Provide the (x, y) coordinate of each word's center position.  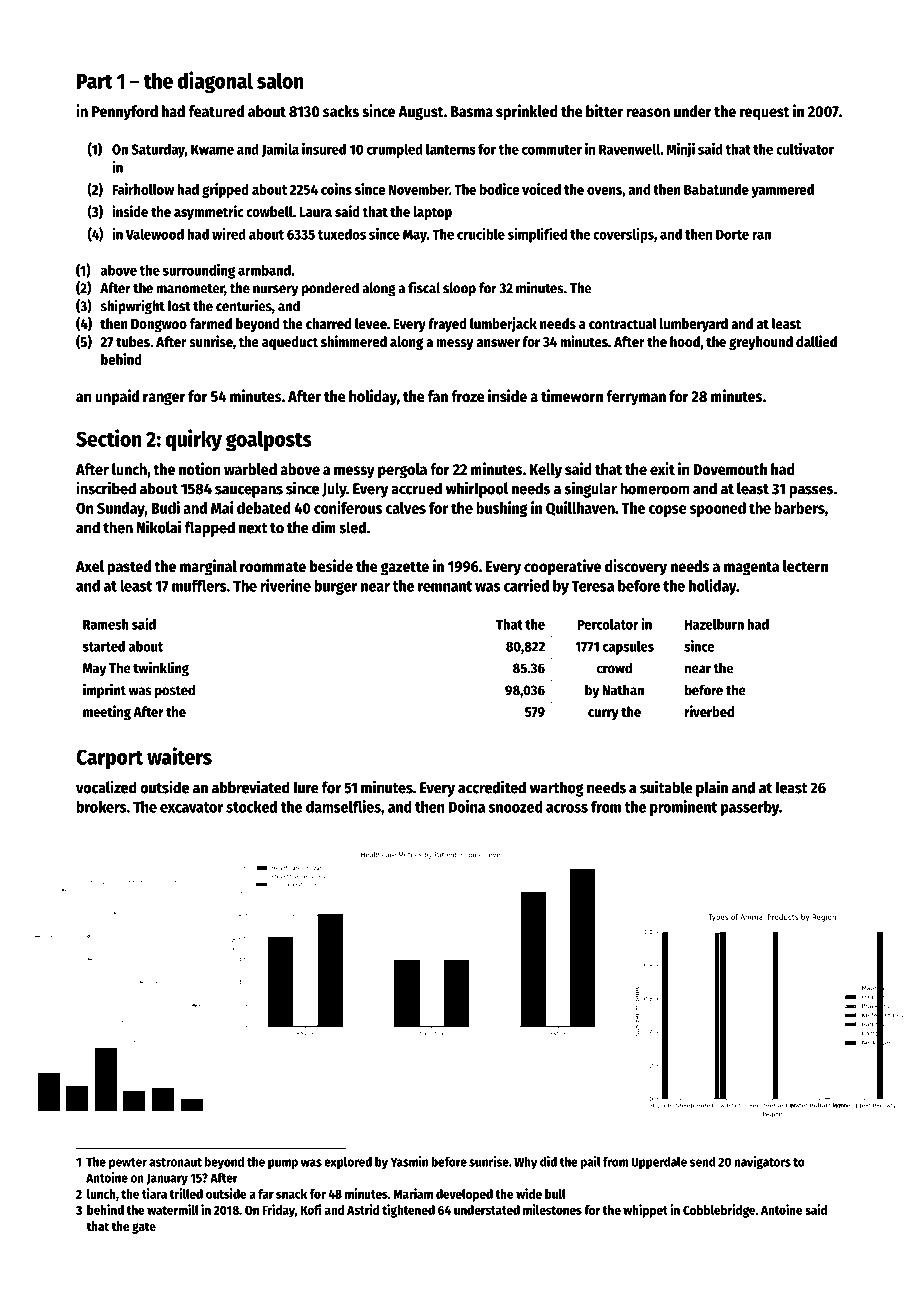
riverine (285, 585)
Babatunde (716, 189)
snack (291, 1194)
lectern (805, 566)
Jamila (280, 150)
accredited (492, 787)
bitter (604, 111)
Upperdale (659, 1162)
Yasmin (409, 1161)
